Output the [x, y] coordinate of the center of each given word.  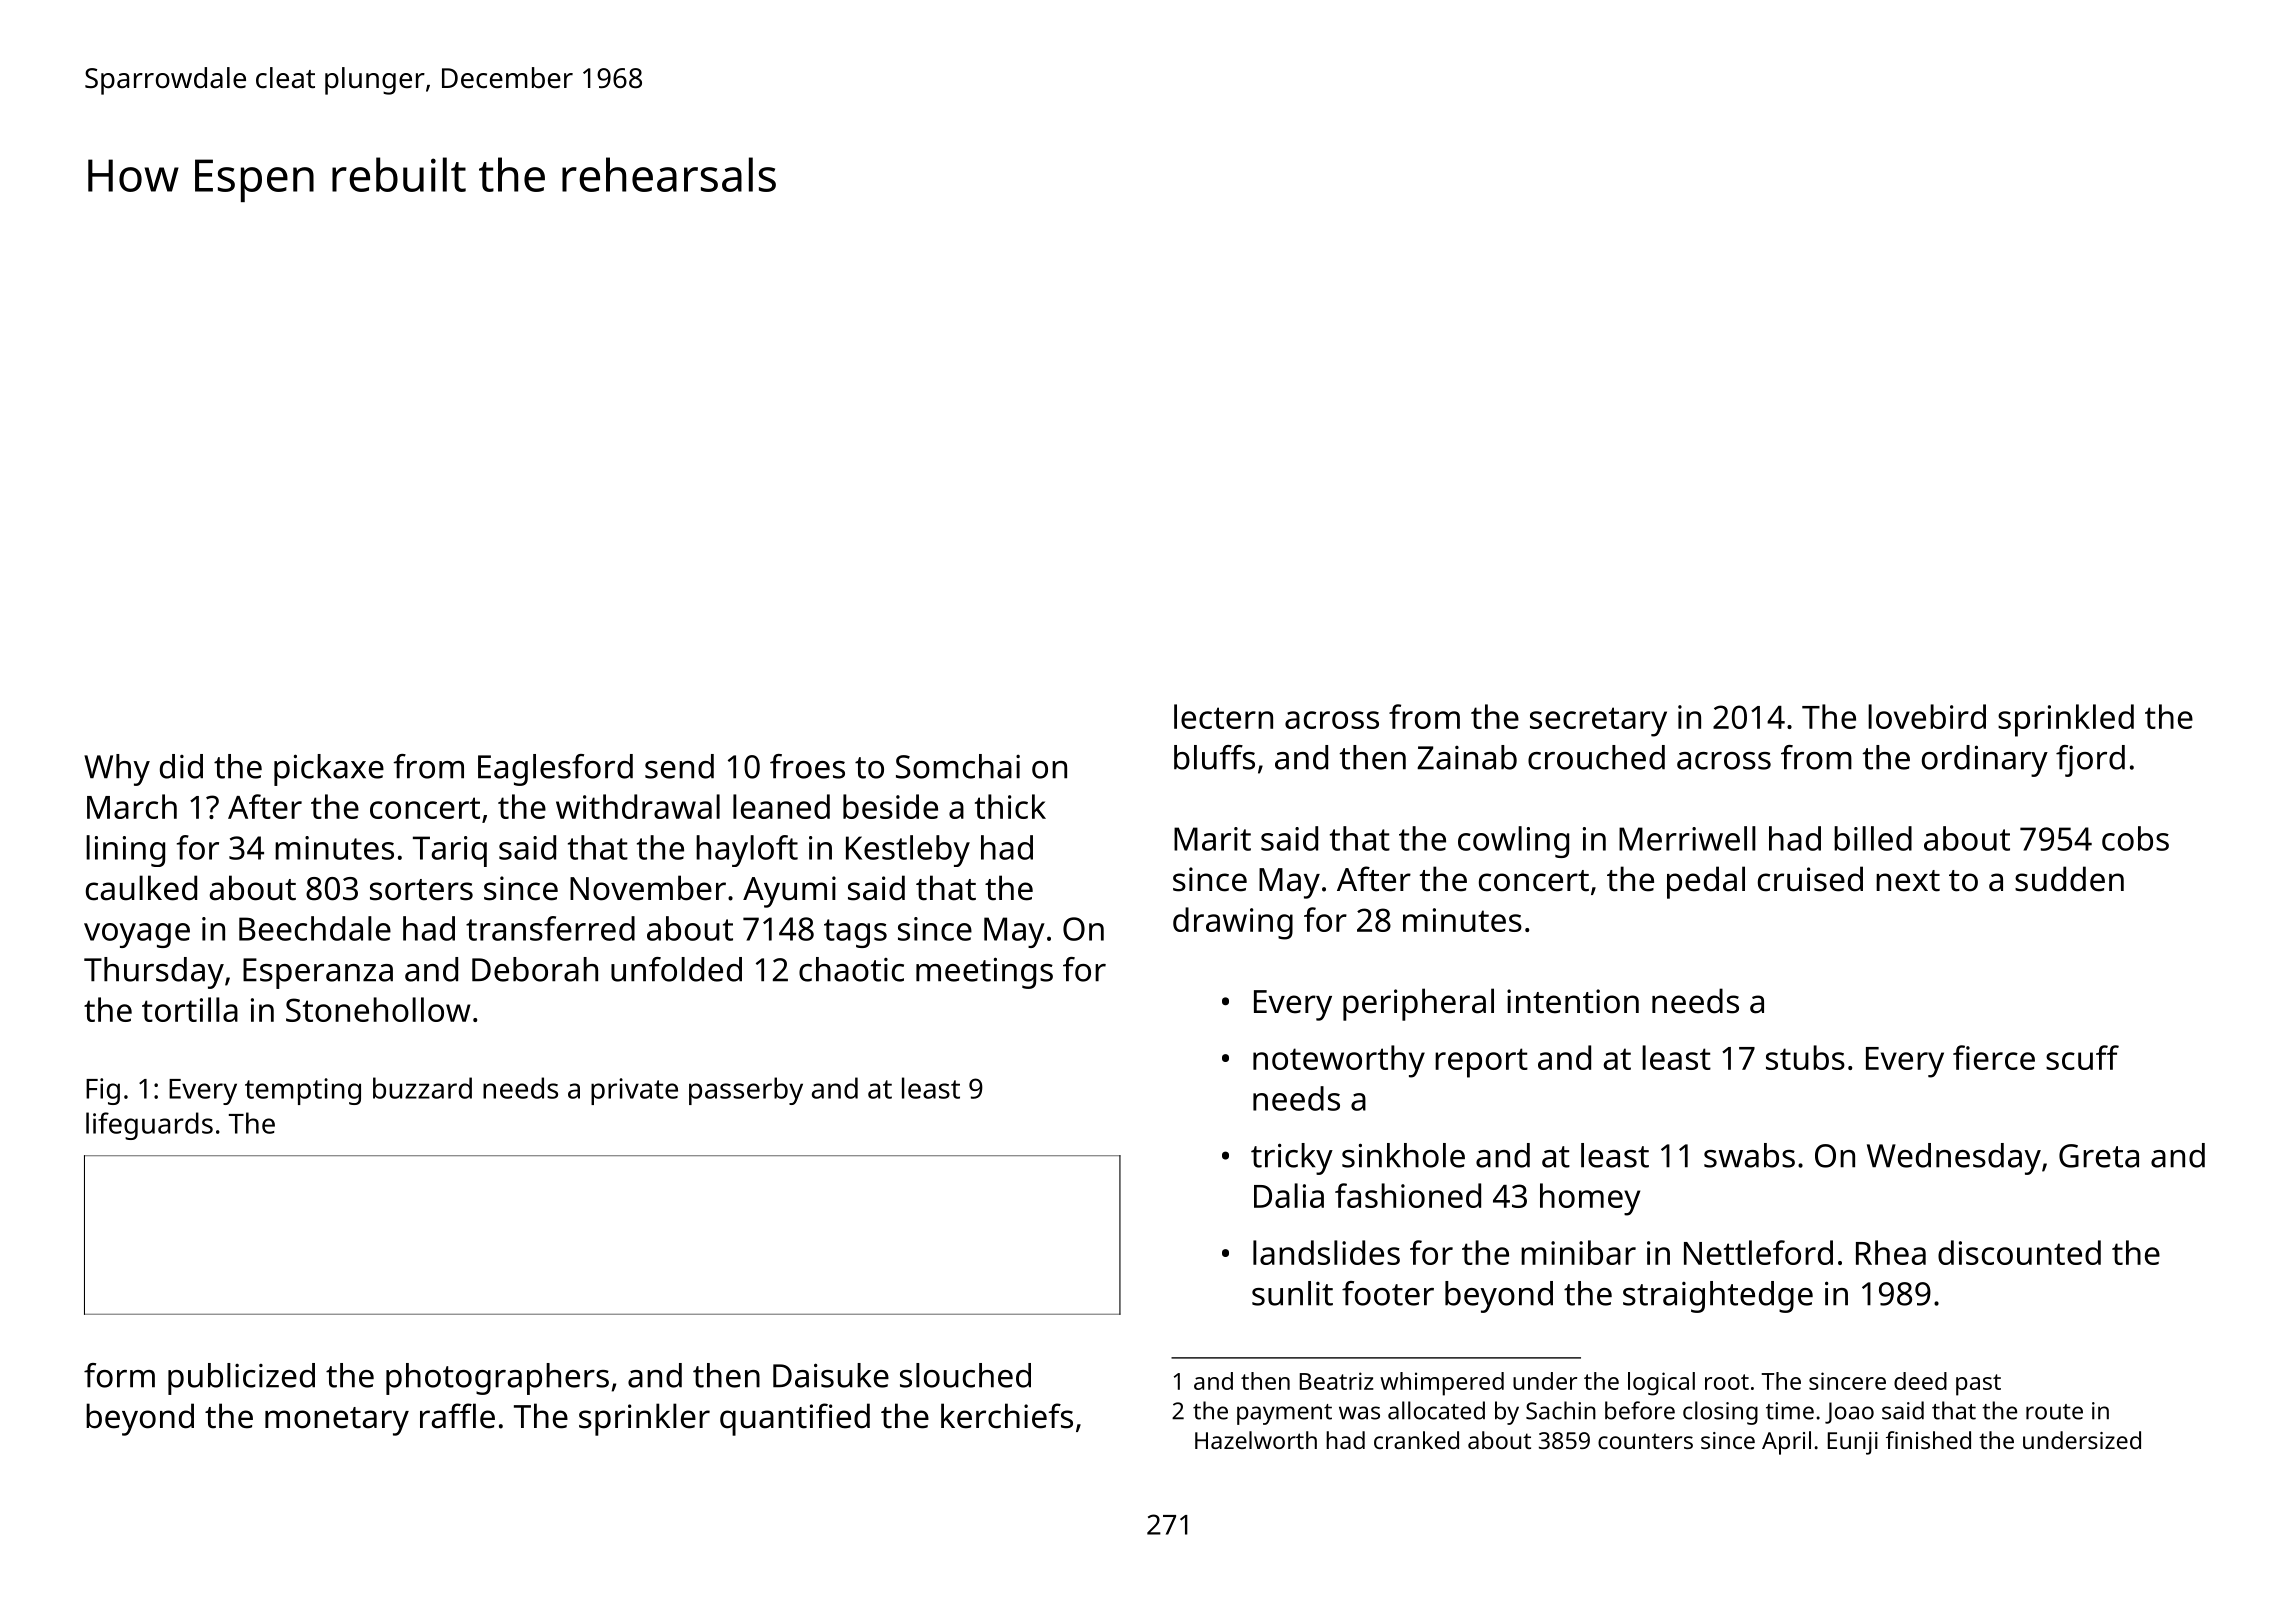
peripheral [1418, 1004]
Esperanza [318, 973]
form [119, 1375]
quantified [795, 1419]
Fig [103, 1091]
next [1908, 881]
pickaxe [329, 770]
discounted [2019, 1252]
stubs [1805, 1057]
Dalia [1289, 1195]
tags [855, 933]
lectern [1223, 716]
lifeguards [149, 1126]
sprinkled [2066, 720]
